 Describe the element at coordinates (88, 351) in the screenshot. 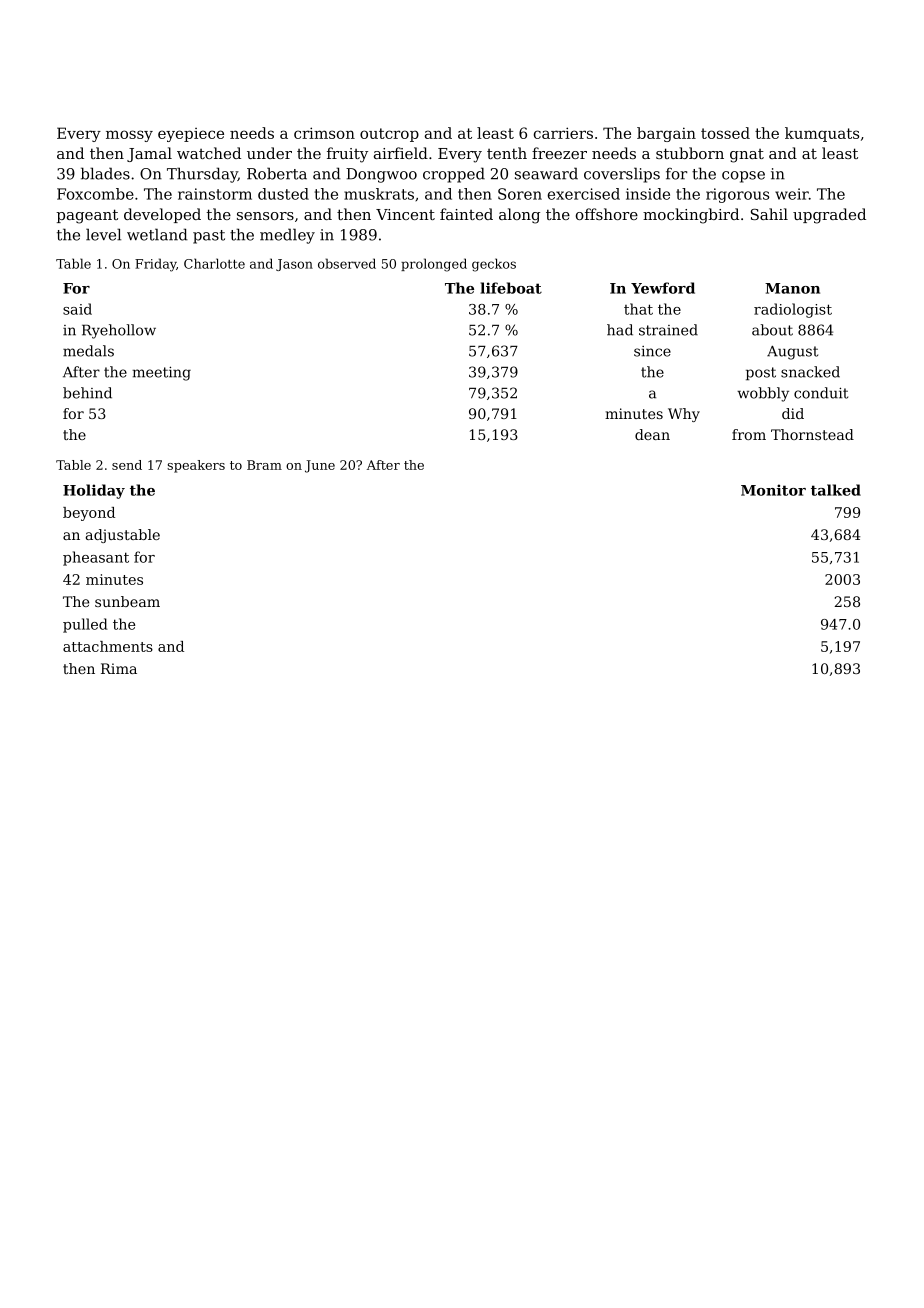

I see `medals` at that location.
